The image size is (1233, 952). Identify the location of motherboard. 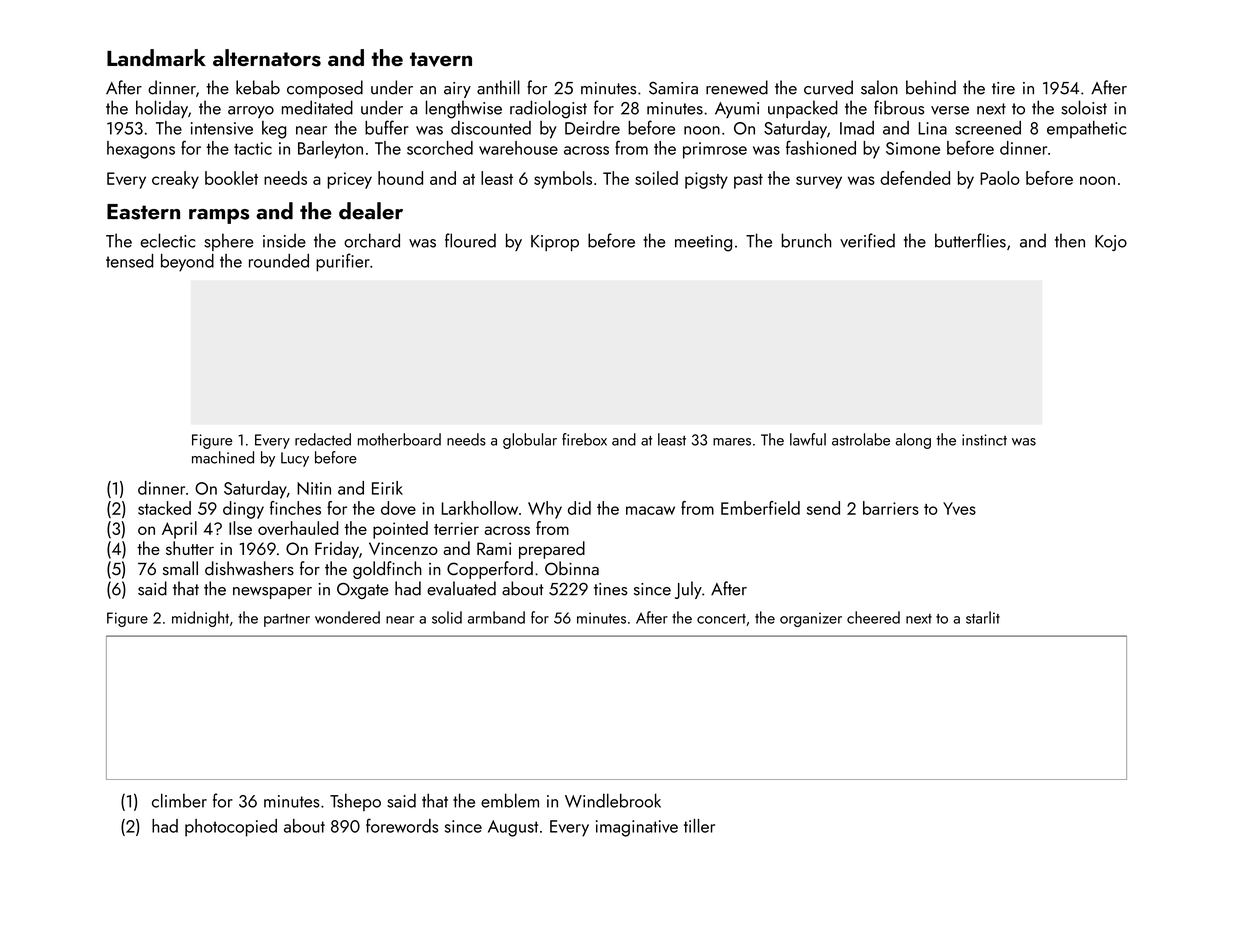
(399, 439).
